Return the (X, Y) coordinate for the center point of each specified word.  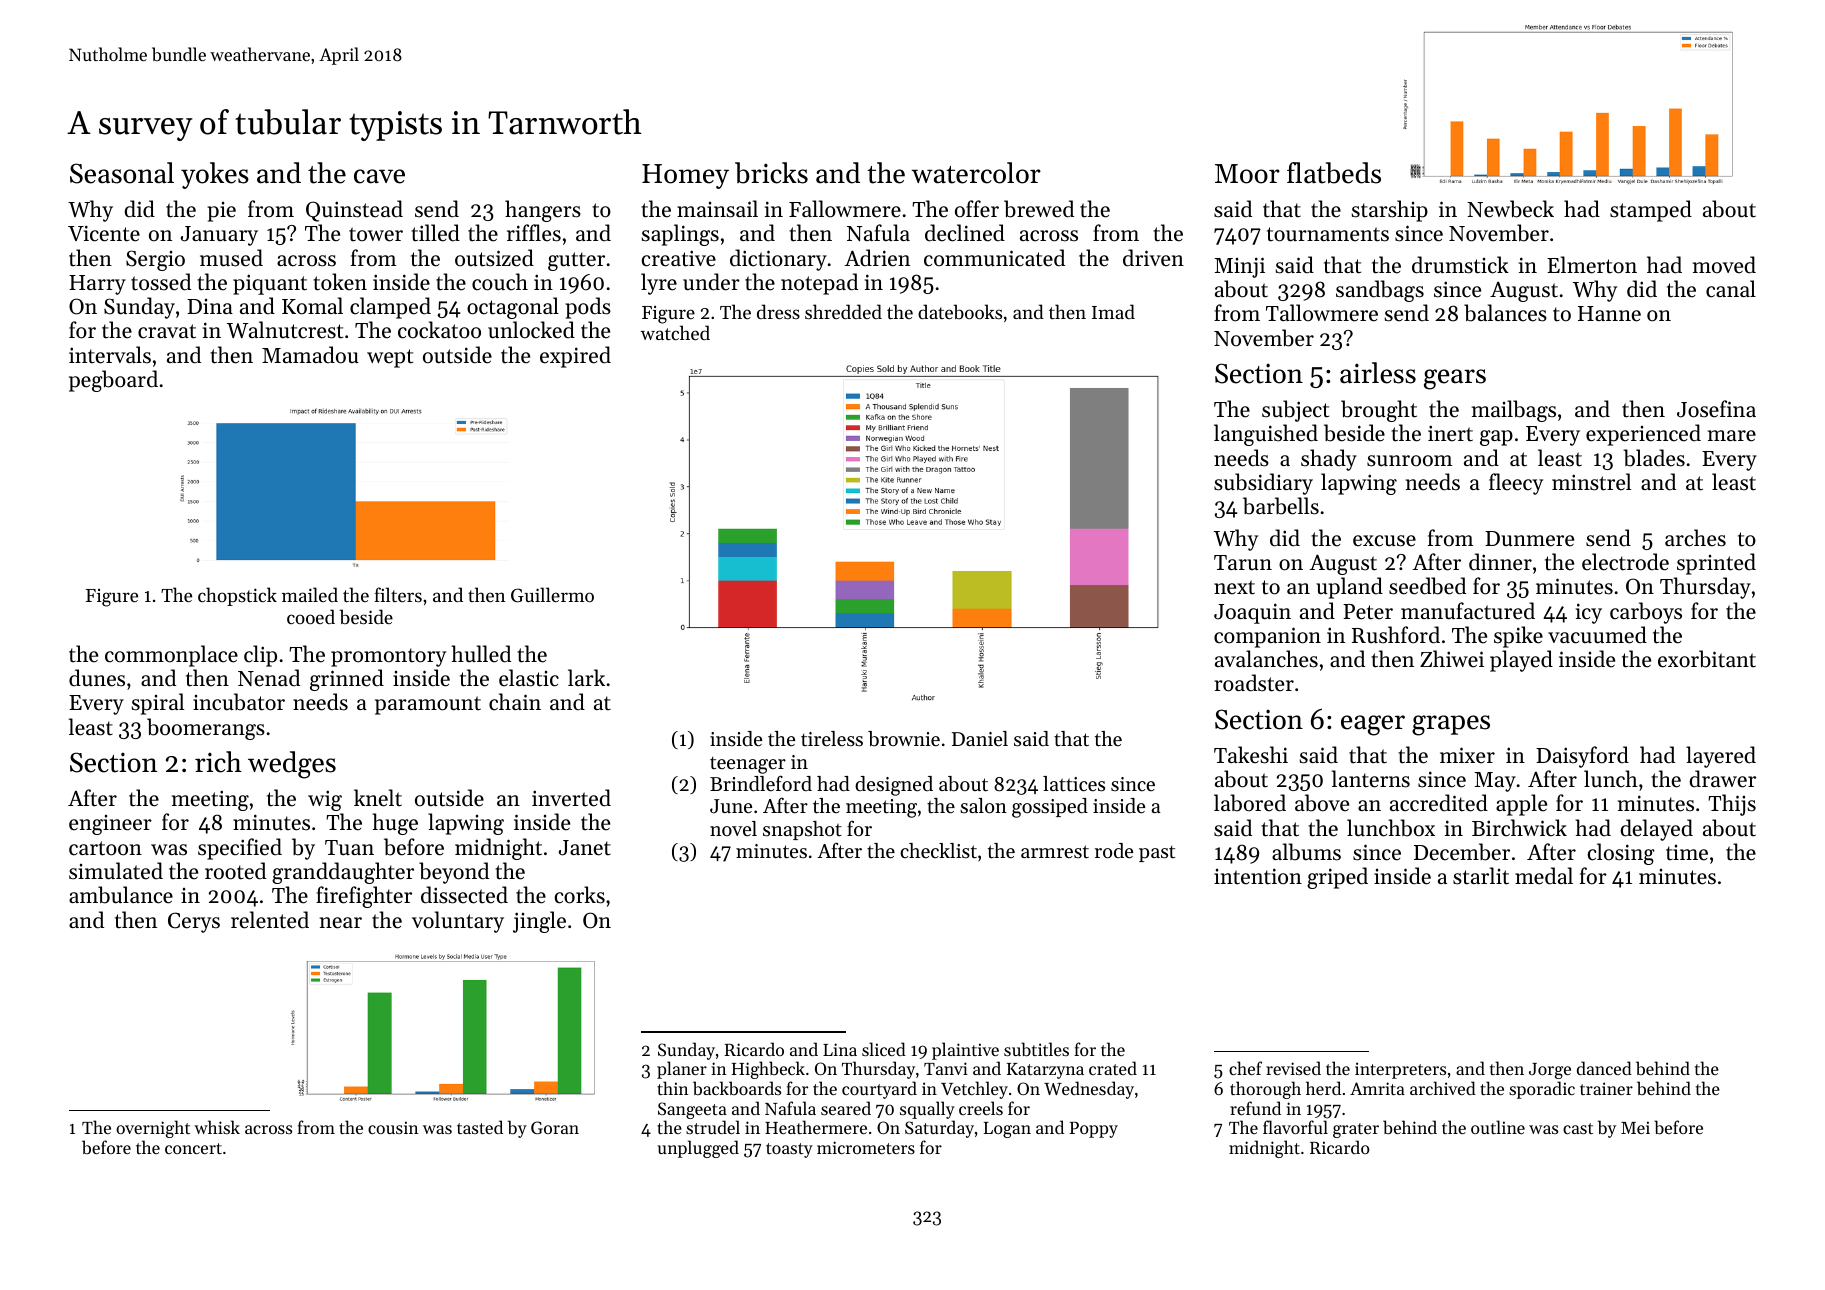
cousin (393, 1127)
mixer (1467, 755)
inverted (571, 798)
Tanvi (946, 1068)
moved (1724, 265)
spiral (158, 704)
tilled (435, 233)
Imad (1113, 311)
